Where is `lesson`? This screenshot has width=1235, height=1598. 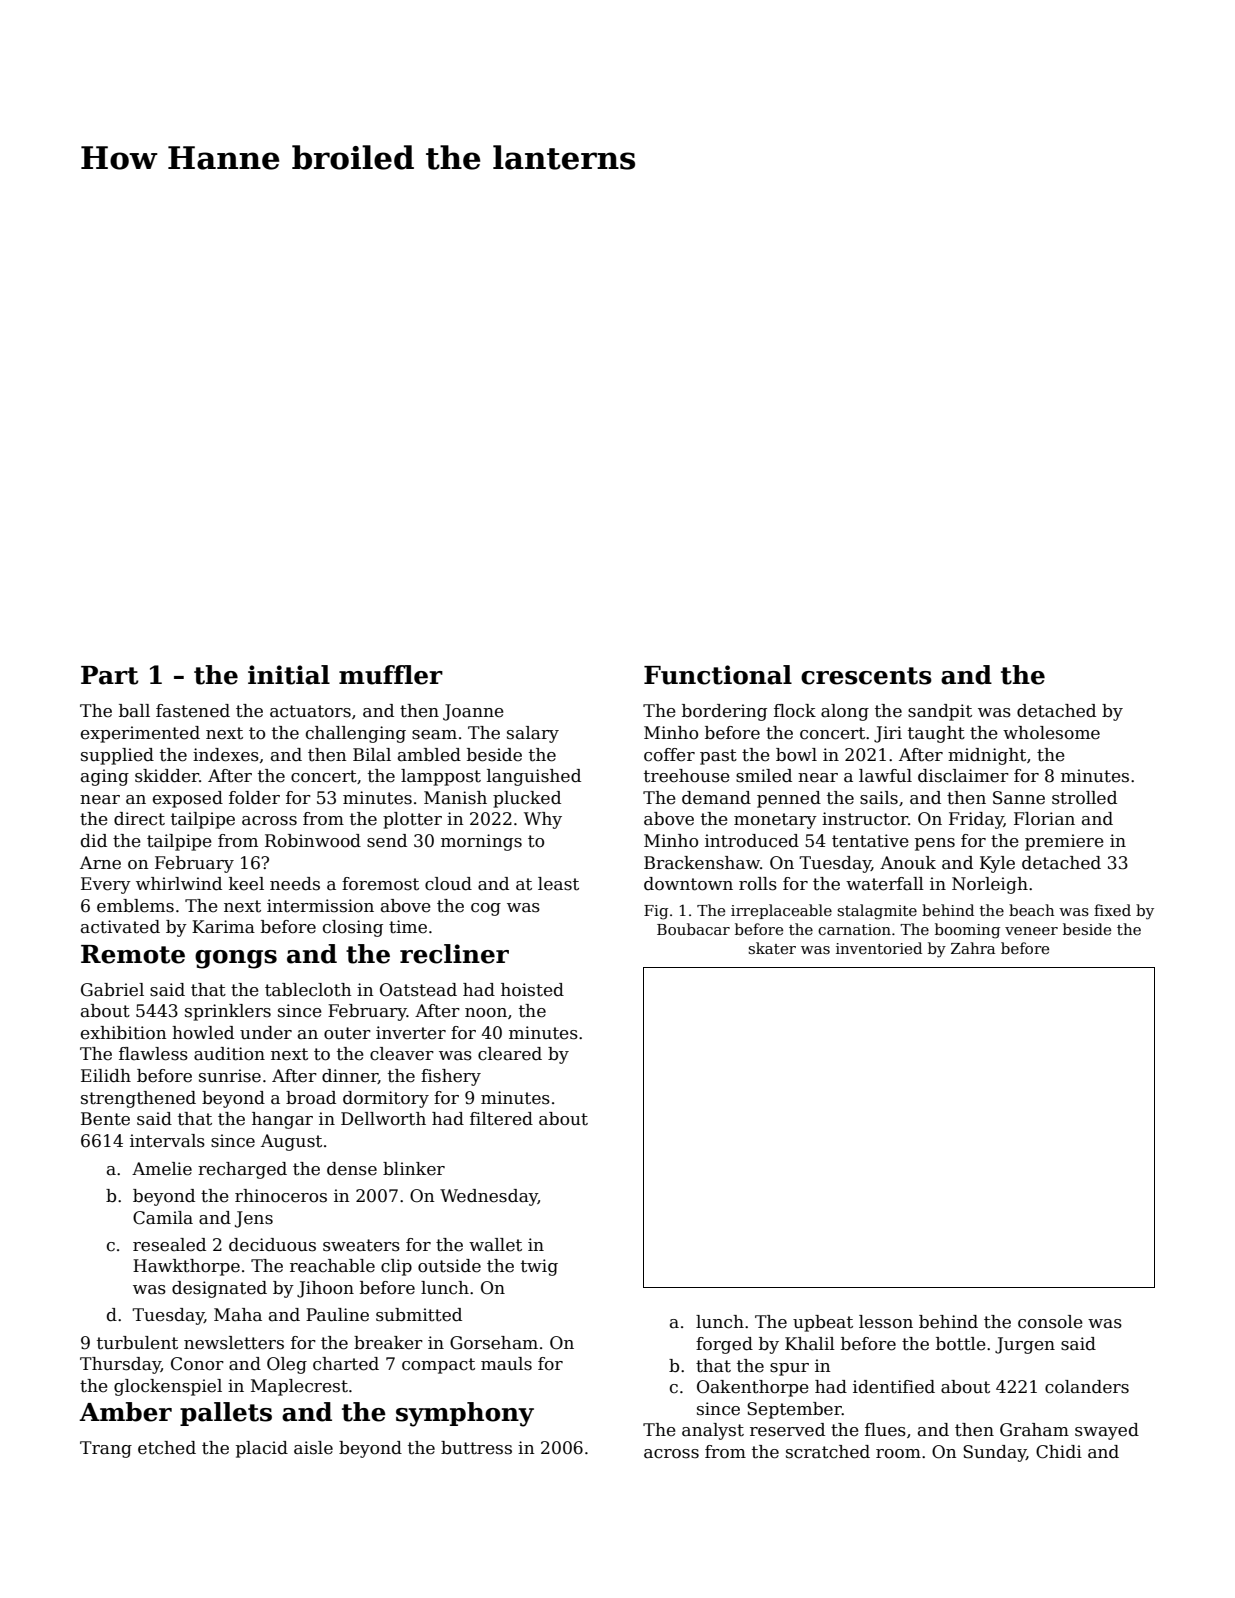 lesson is located at coordinates (886, 1322).
